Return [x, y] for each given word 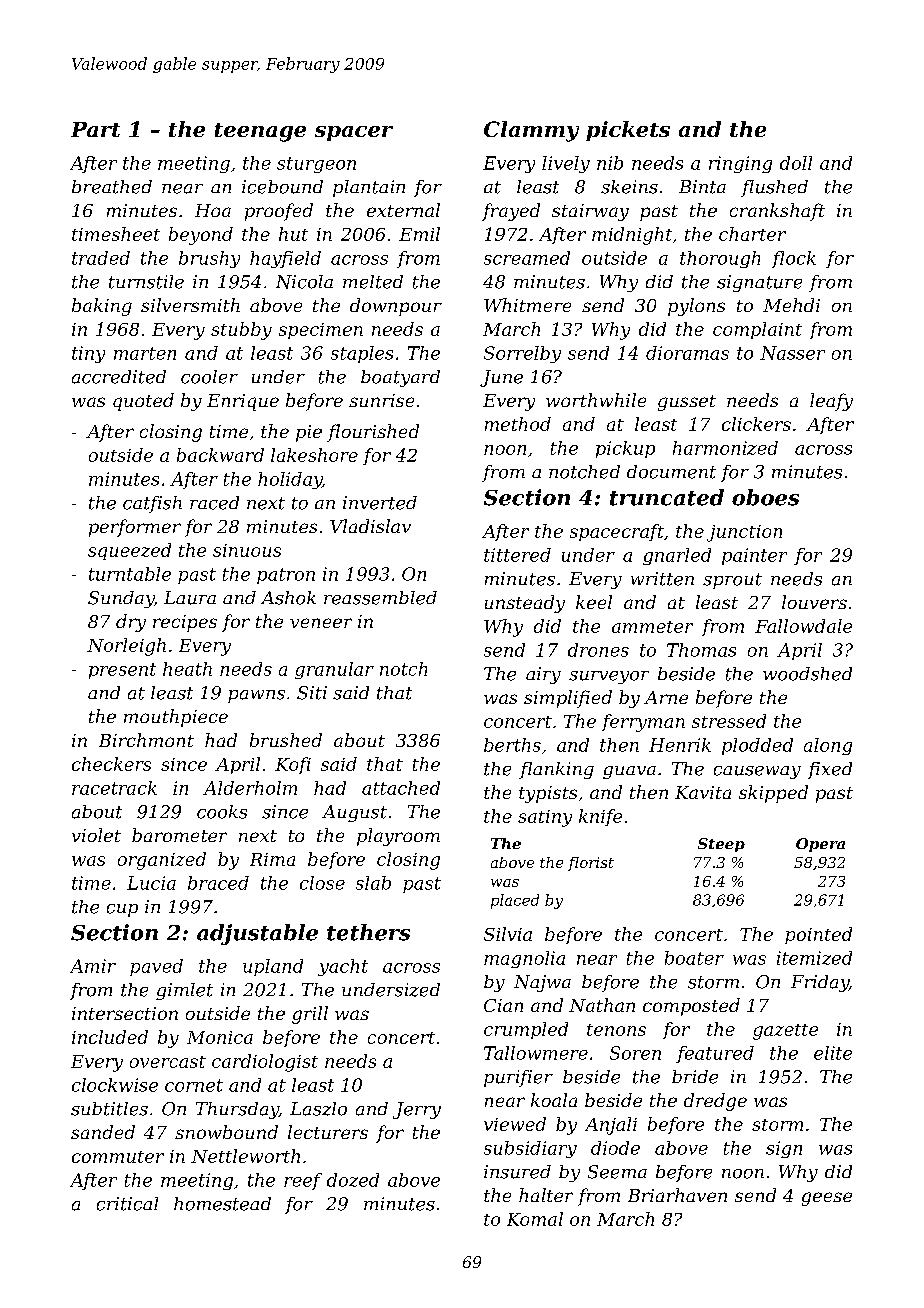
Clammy [531, 131]
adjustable [257, 934]
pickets [628, 131]
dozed [353, 1180]
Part [95, 129]
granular [334, 670]
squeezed [129, 551]
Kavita [703, 792]
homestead [222, 1204]
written [662, 579]
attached [401, 788]
